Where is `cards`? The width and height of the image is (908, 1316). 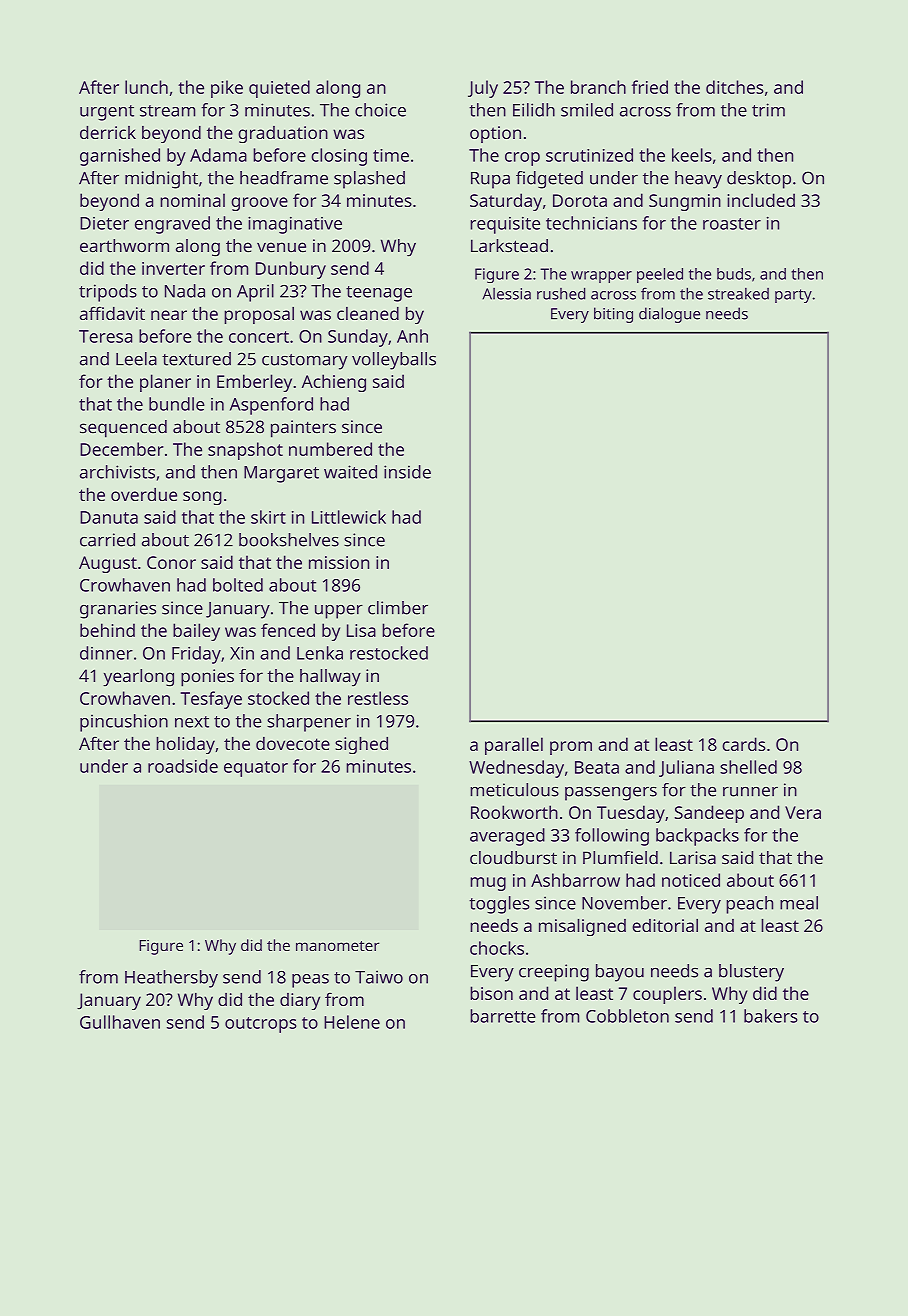
cards is located at coordinates (744, 744).
